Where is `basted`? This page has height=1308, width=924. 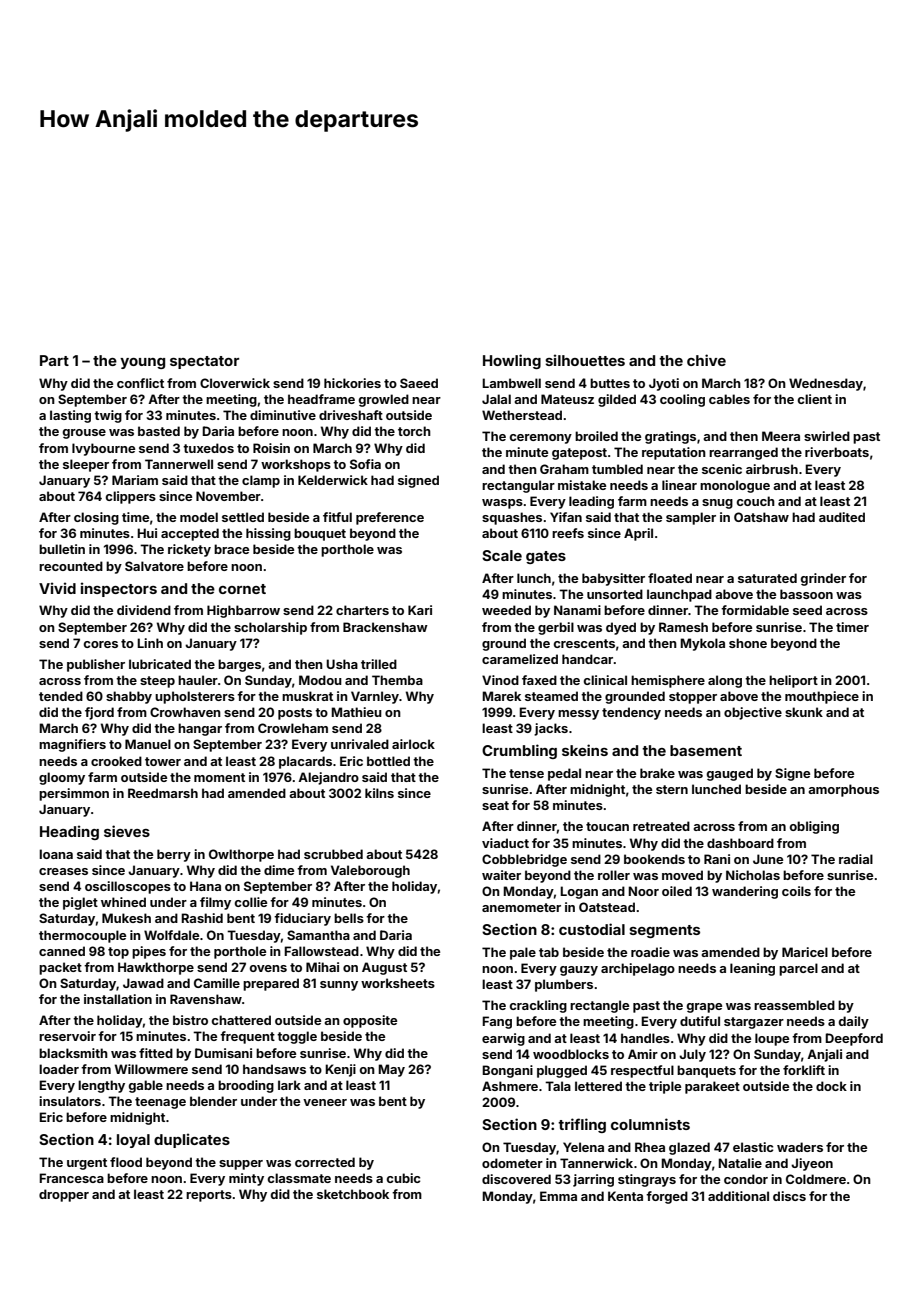
basted is located at coordinates (159, 431).
